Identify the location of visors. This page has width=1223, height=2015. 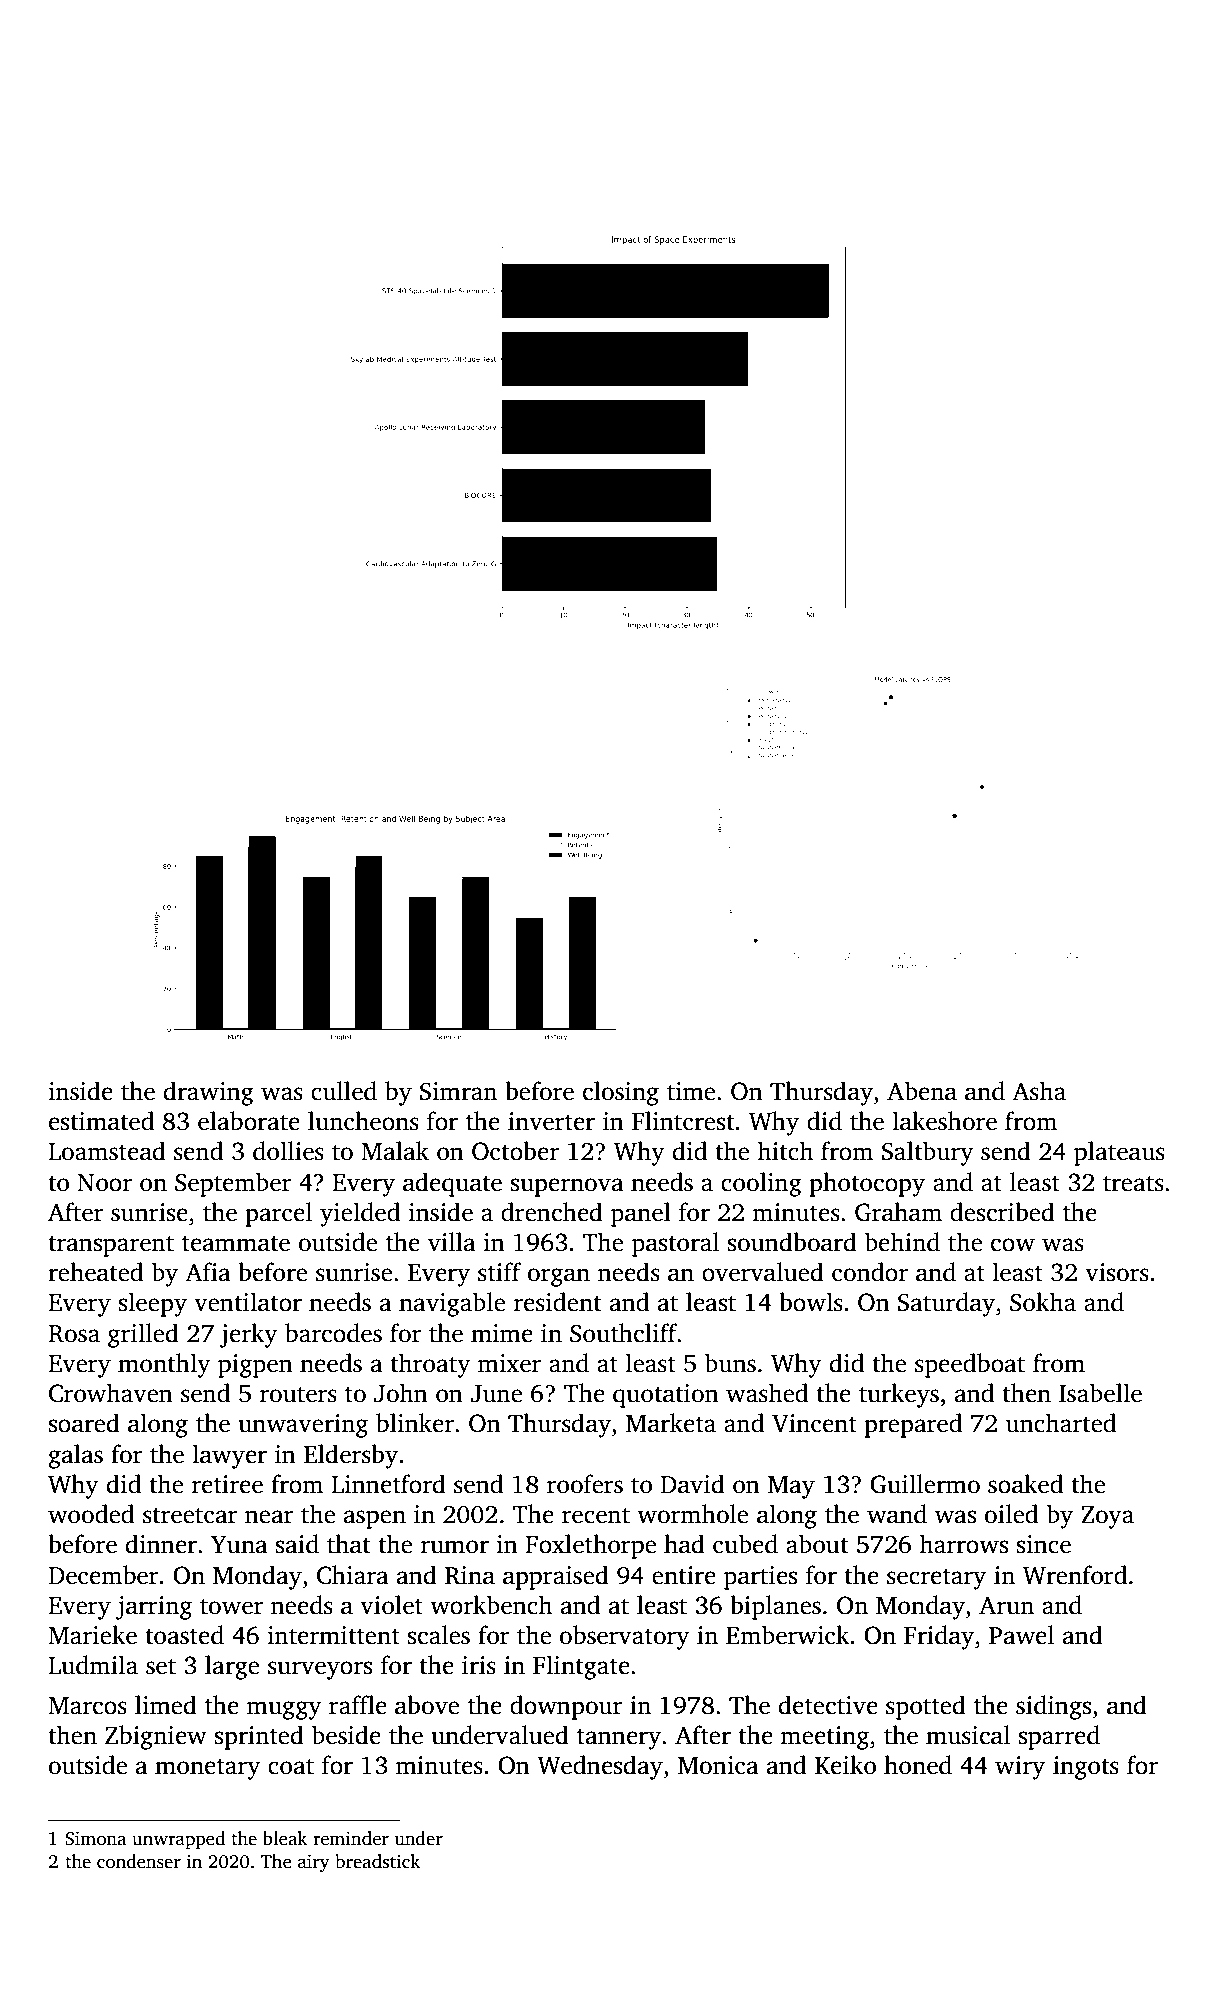
(1117, 1272).
